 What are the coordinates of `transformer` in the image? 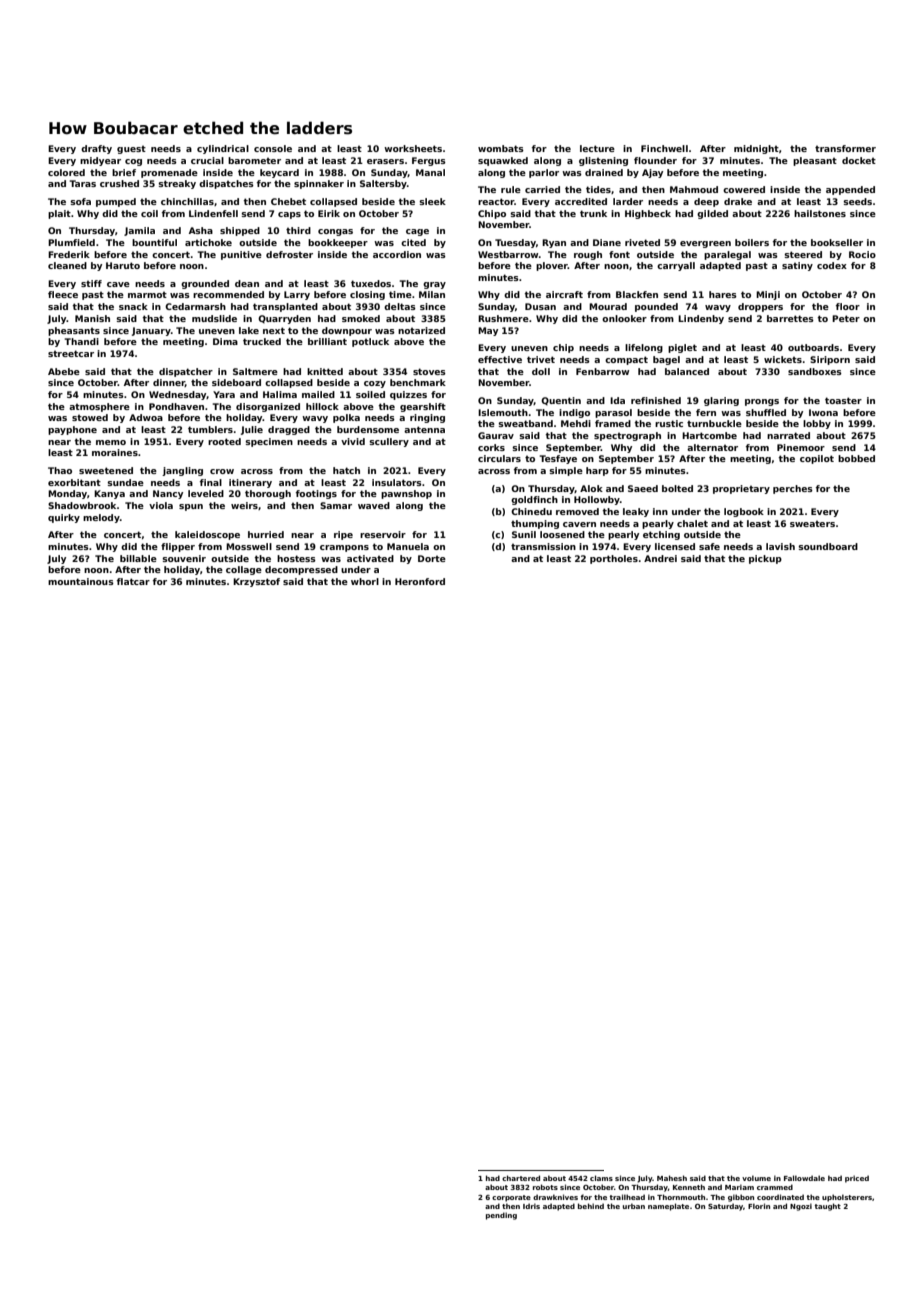 It's located at (845, 148).
